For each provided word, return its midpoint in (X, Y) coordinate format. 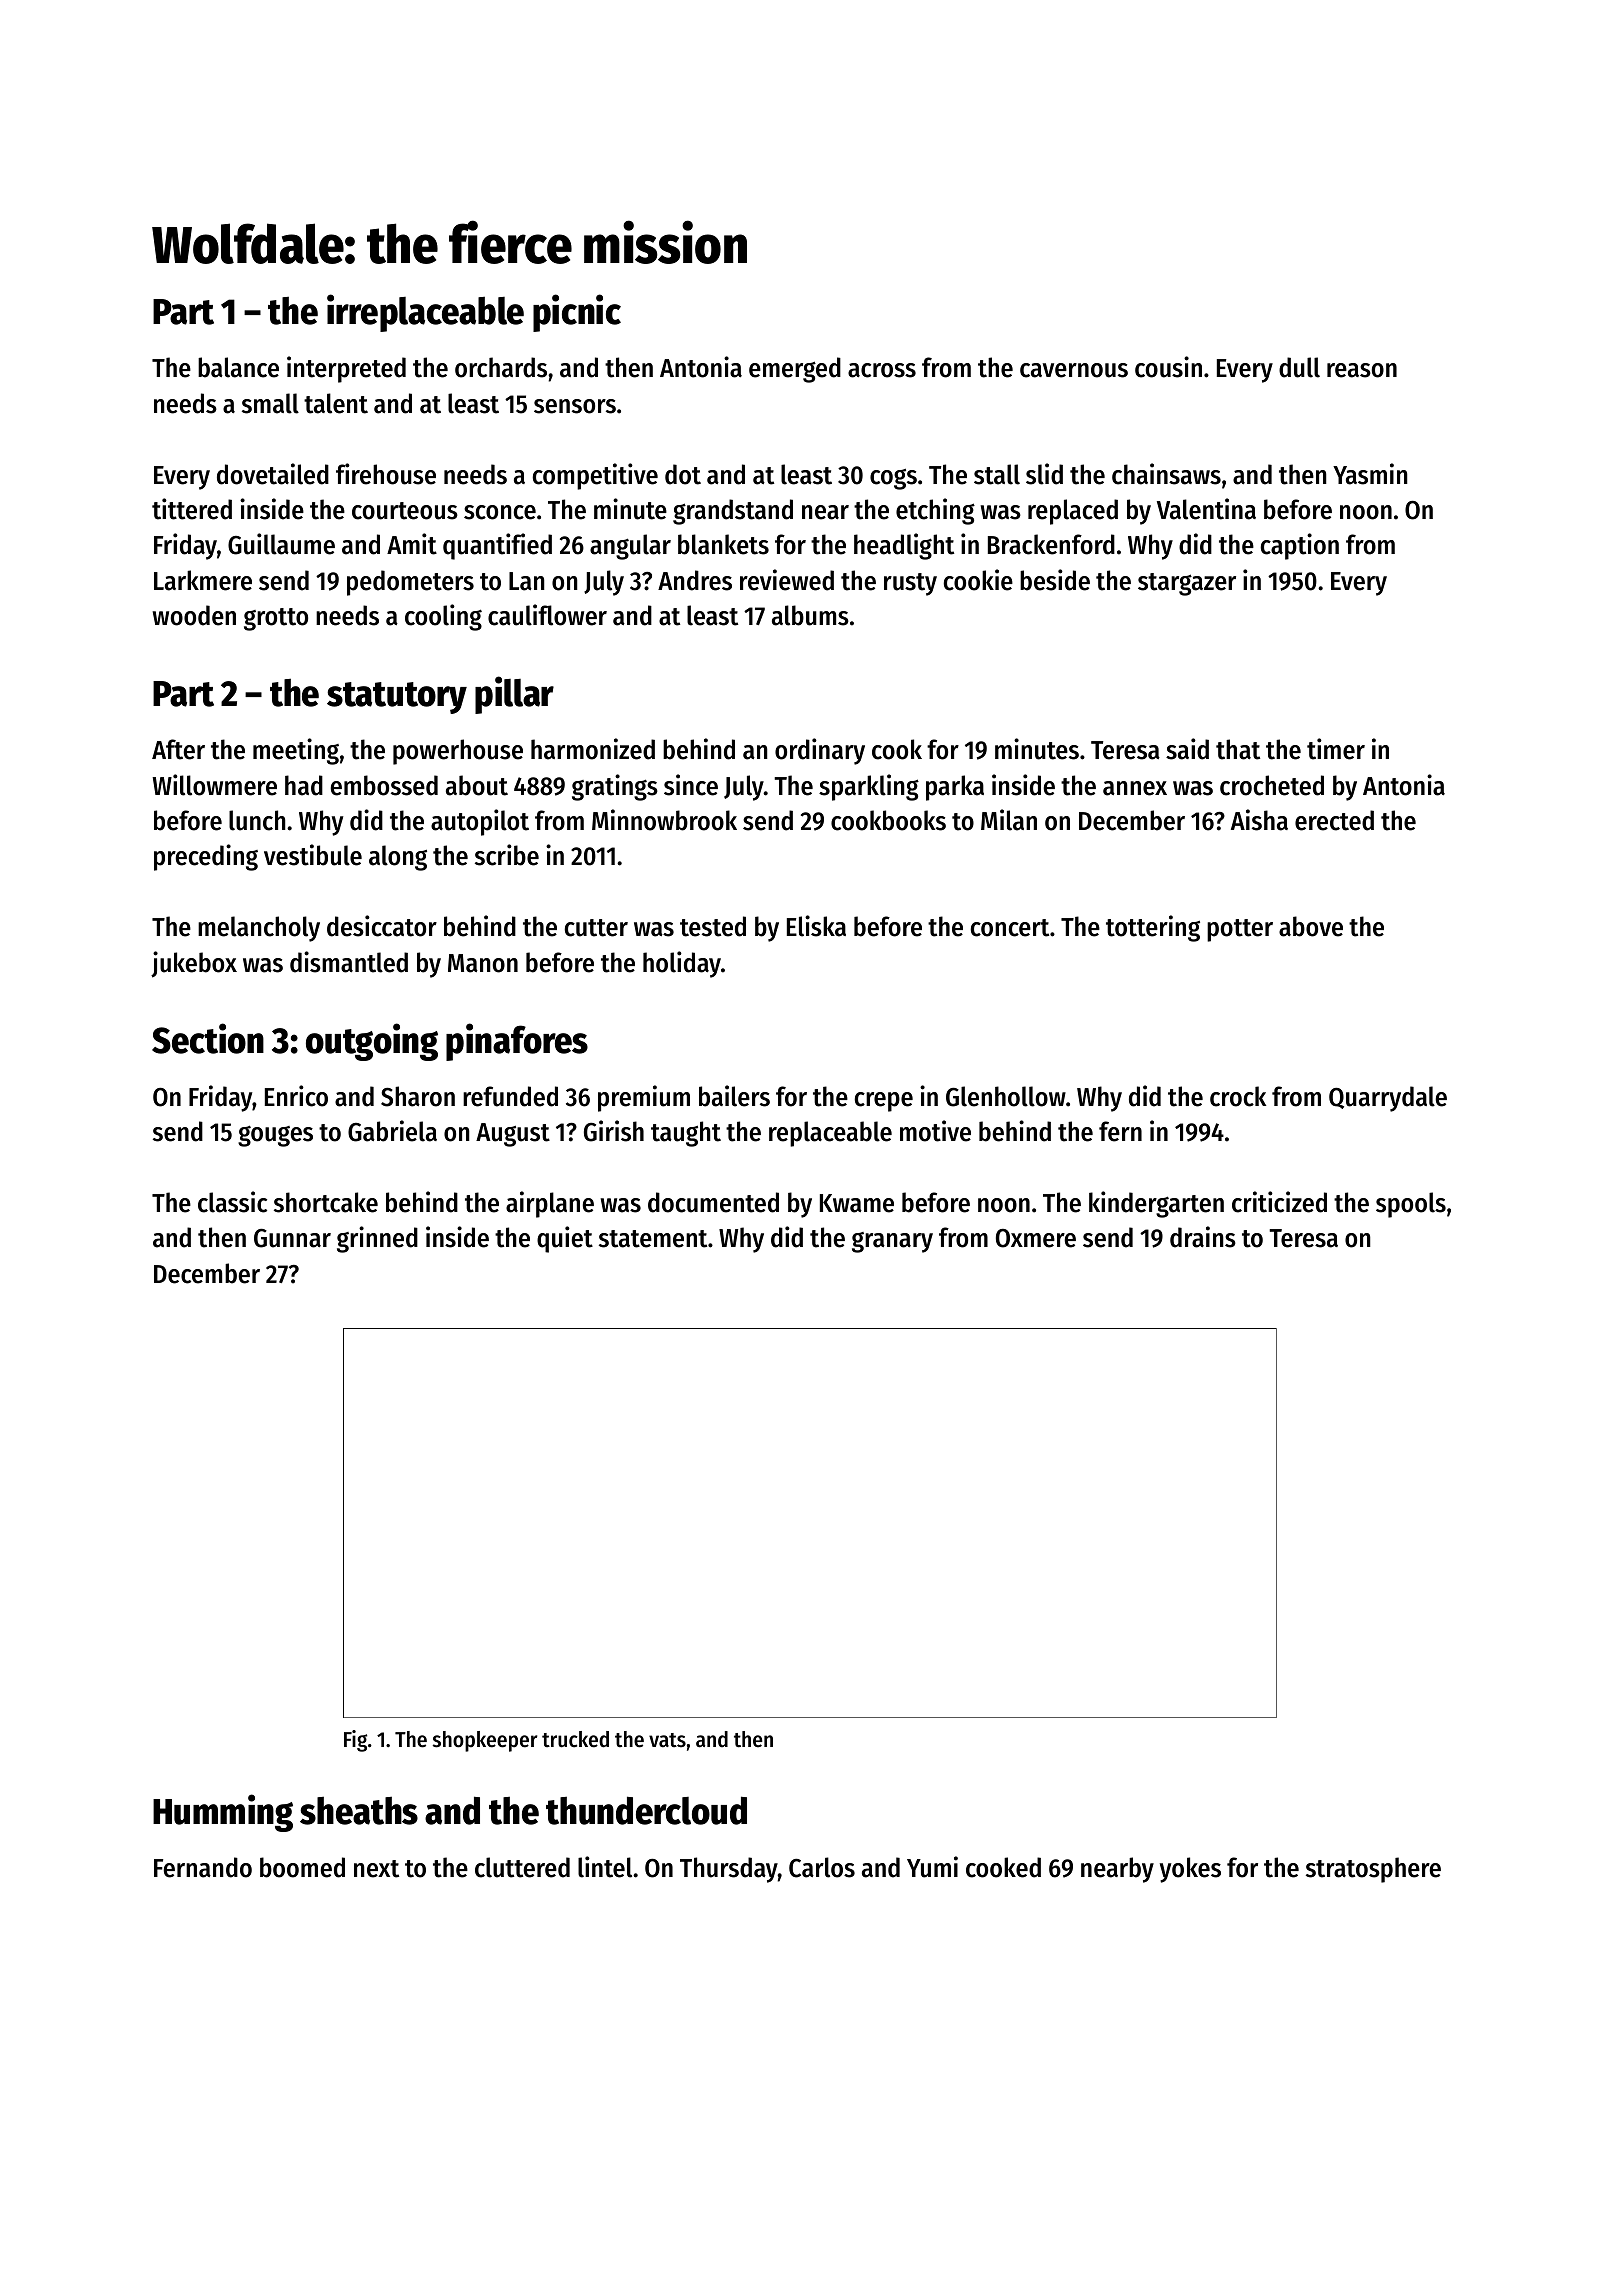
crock (1238, 1096)
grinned (377, 1239)
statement (653, 1239)
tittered (192, 509)
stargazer (1187, 584)
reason (1362, 370)
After (178, 749)
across (882, 370)
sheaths (359, 1811)
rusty (910, 584)
